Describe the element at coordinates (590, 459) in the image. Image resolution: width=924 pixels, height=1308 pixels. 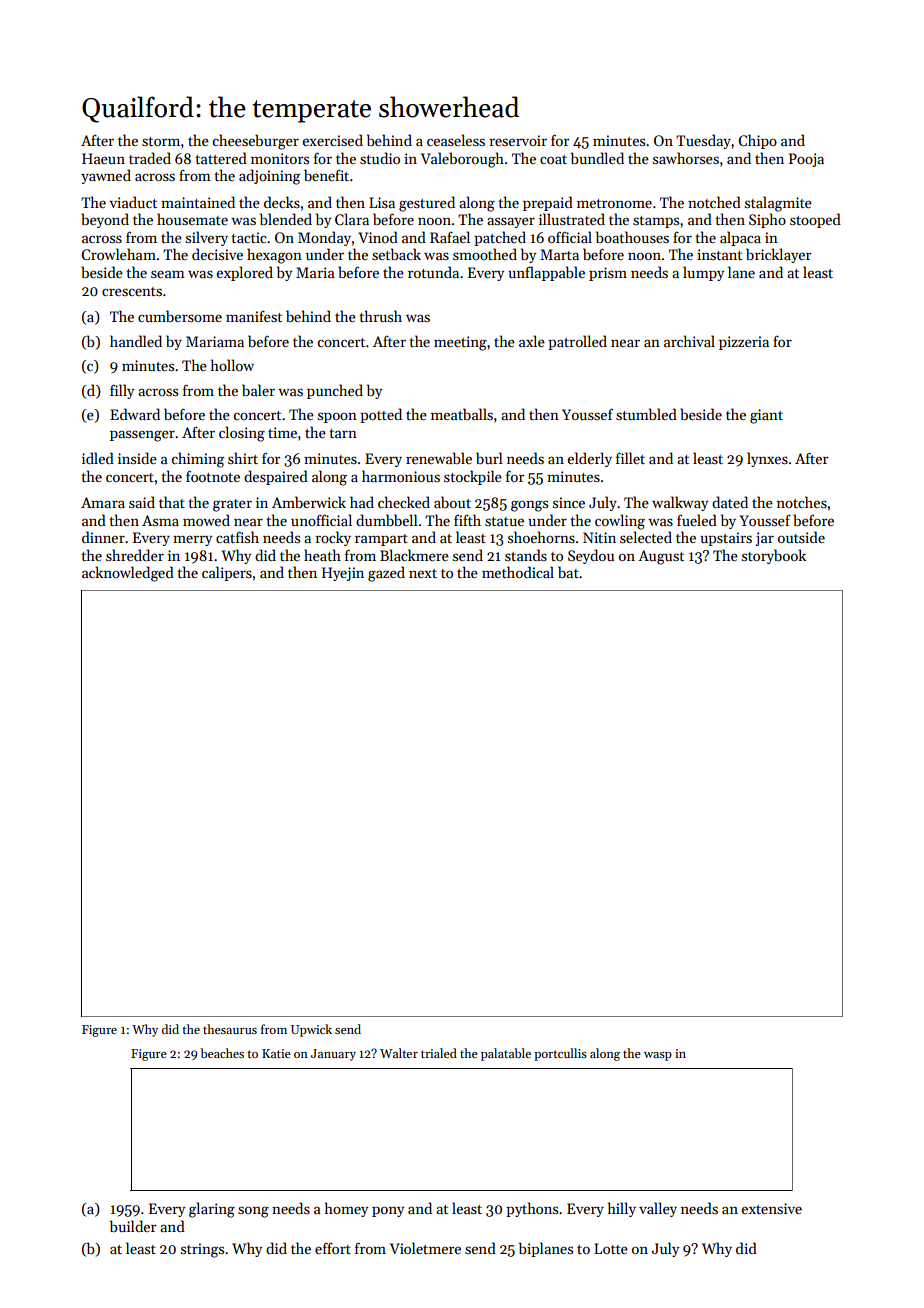
I see `elderly` at that location.
